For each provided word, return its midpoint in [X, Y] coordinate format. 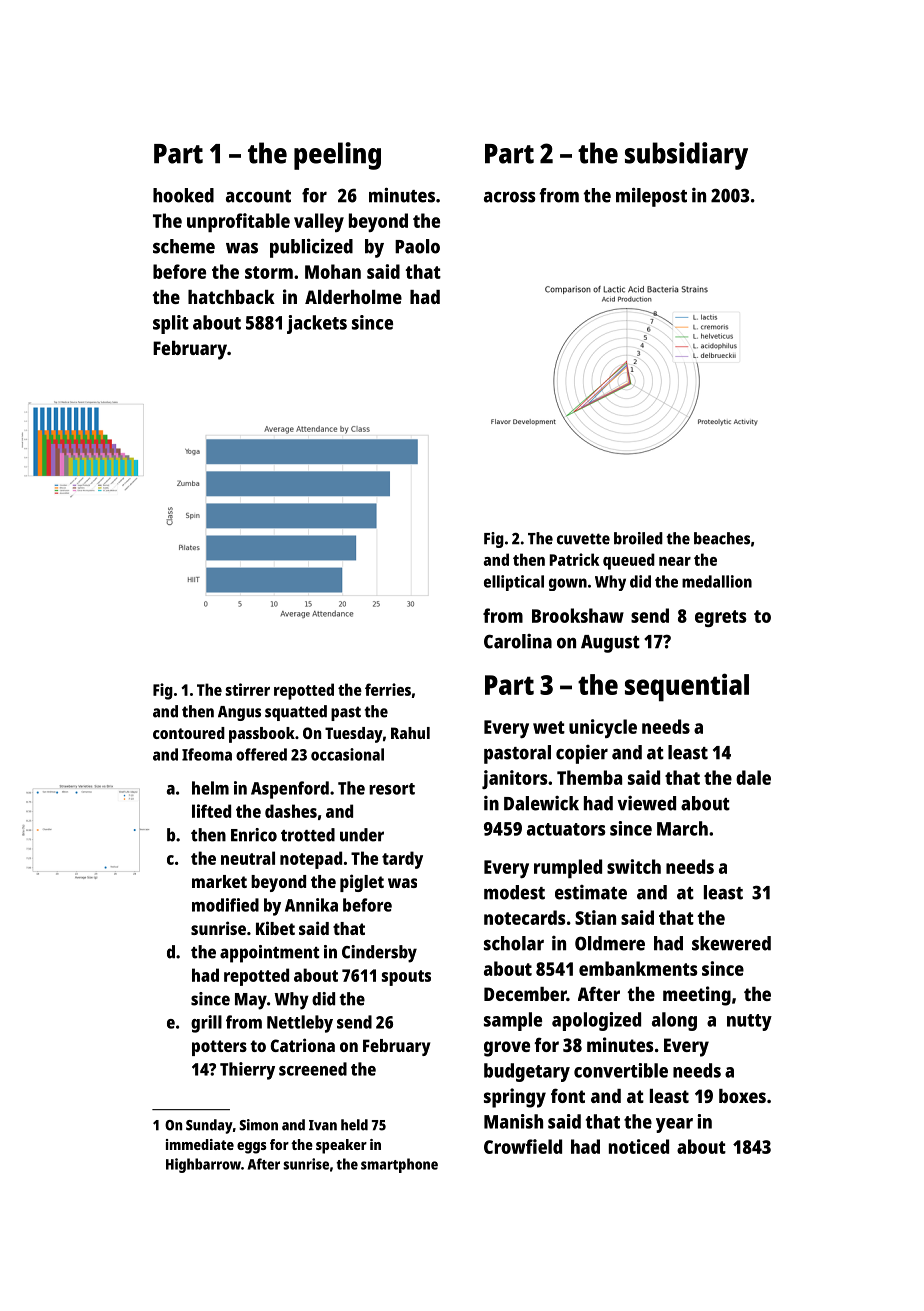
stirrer [247, 689]
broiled [638, 538]
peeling [337, 156]
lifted [211, 811]
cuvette [583, 539]
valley [319, 222]
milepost [651, 197]
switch [634, 866]
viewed [646, 803]
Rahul [410, 733]
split [171, 324]
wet [549, 727]
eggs [252, 1148]
